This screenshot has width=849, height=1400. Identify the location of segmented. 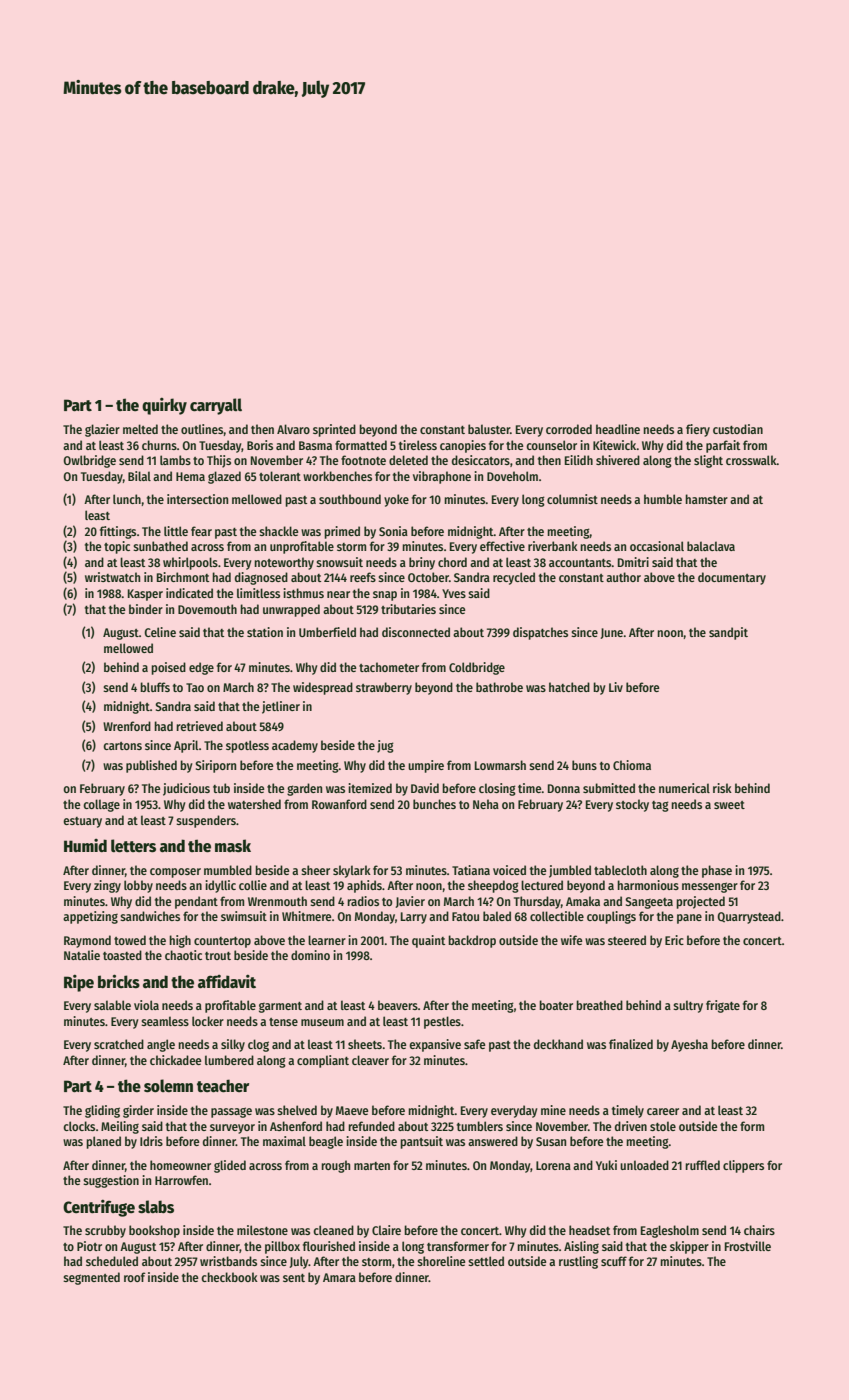
(91, 1278).
